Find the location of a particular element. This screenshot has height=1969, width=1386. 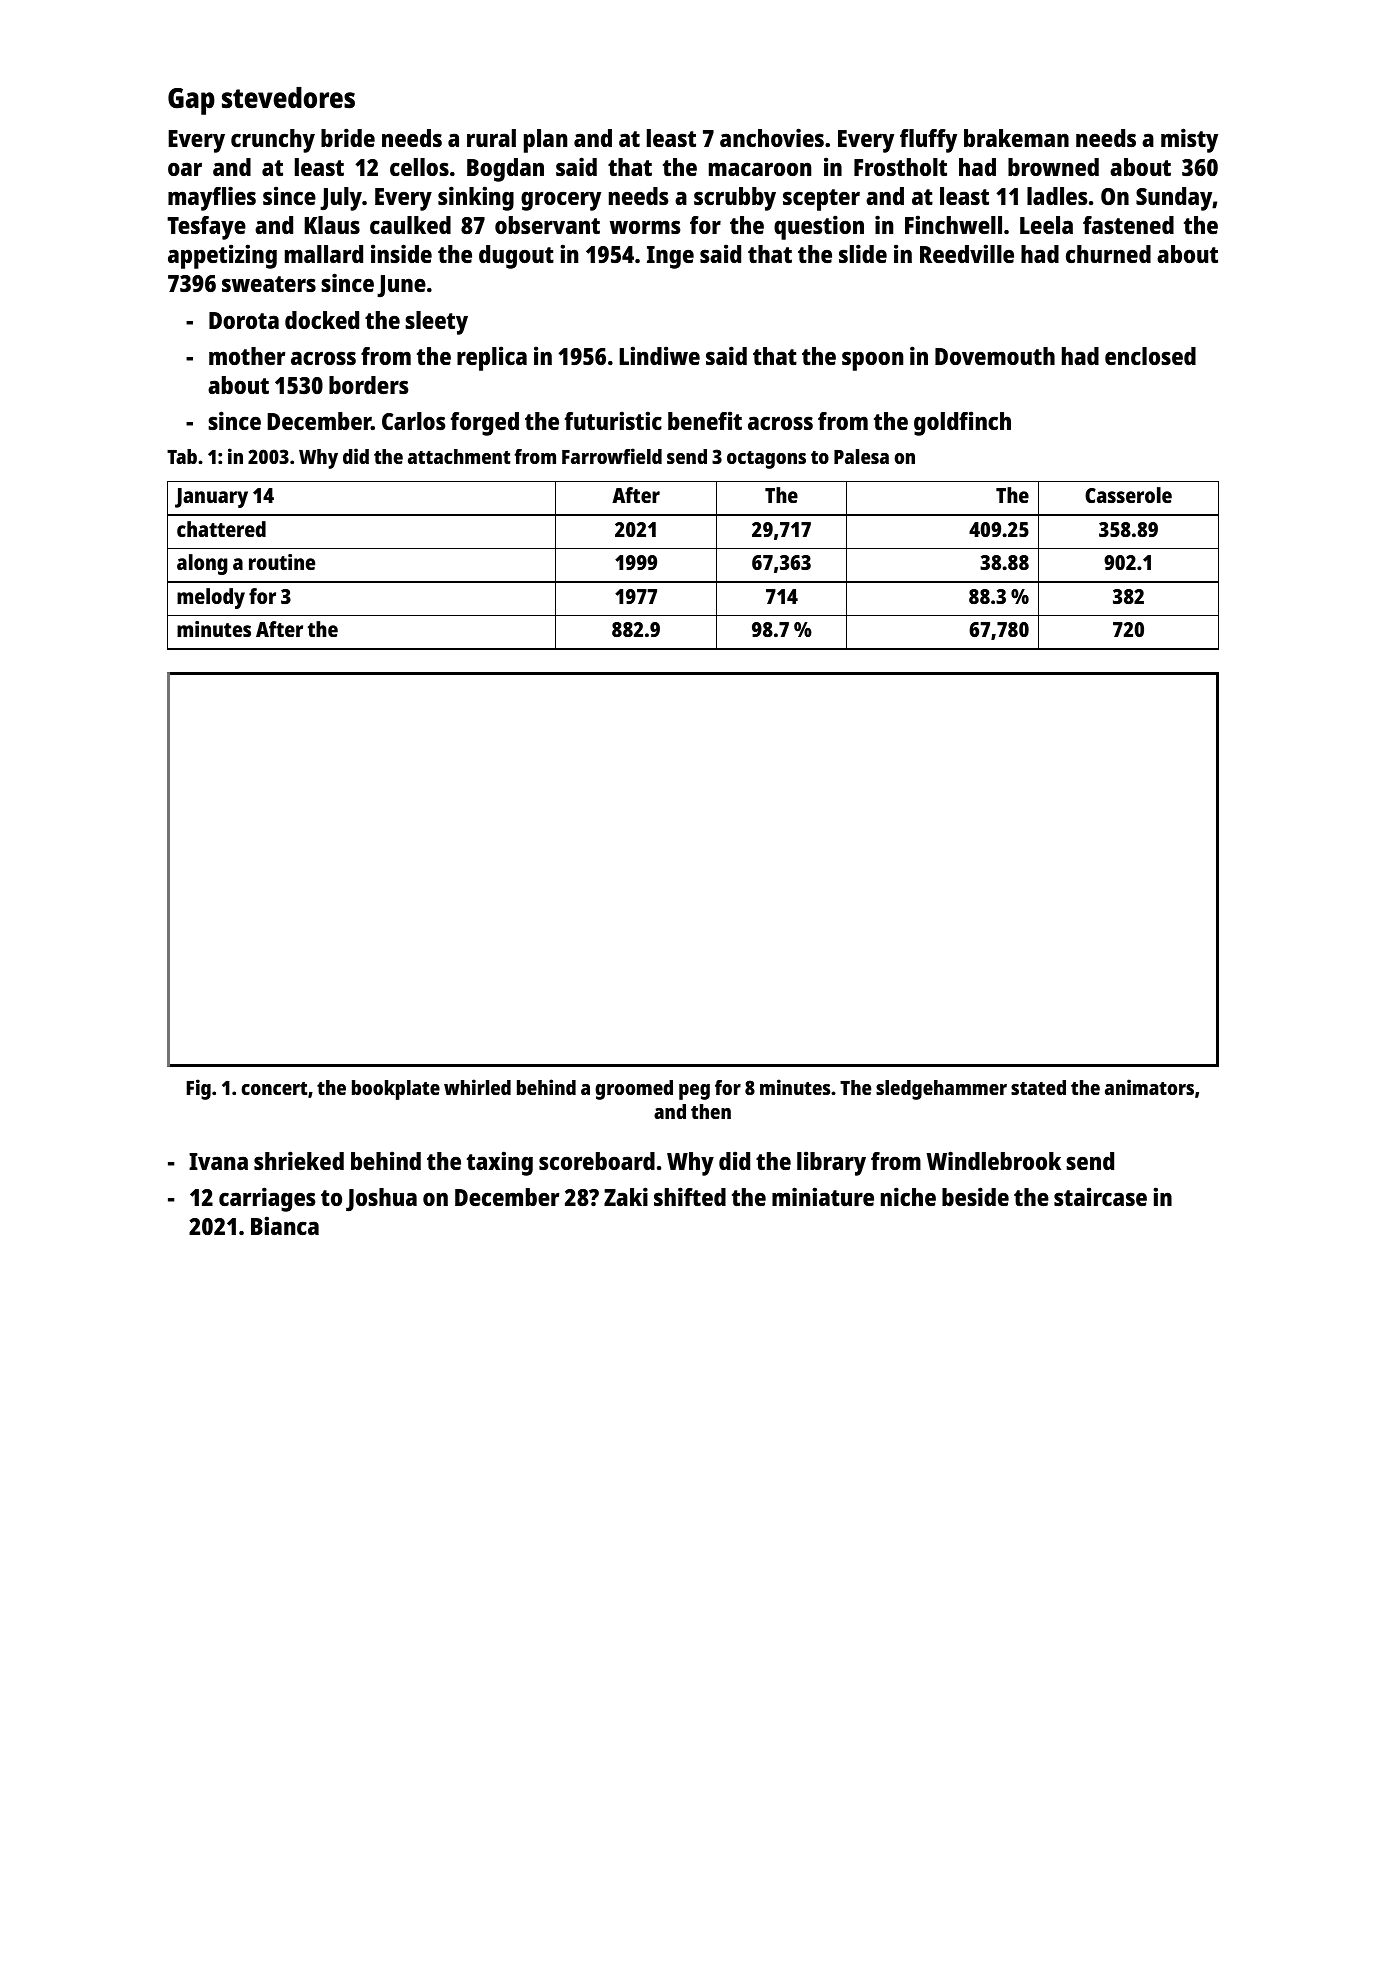

routine is located at coordinates (282, 562).
